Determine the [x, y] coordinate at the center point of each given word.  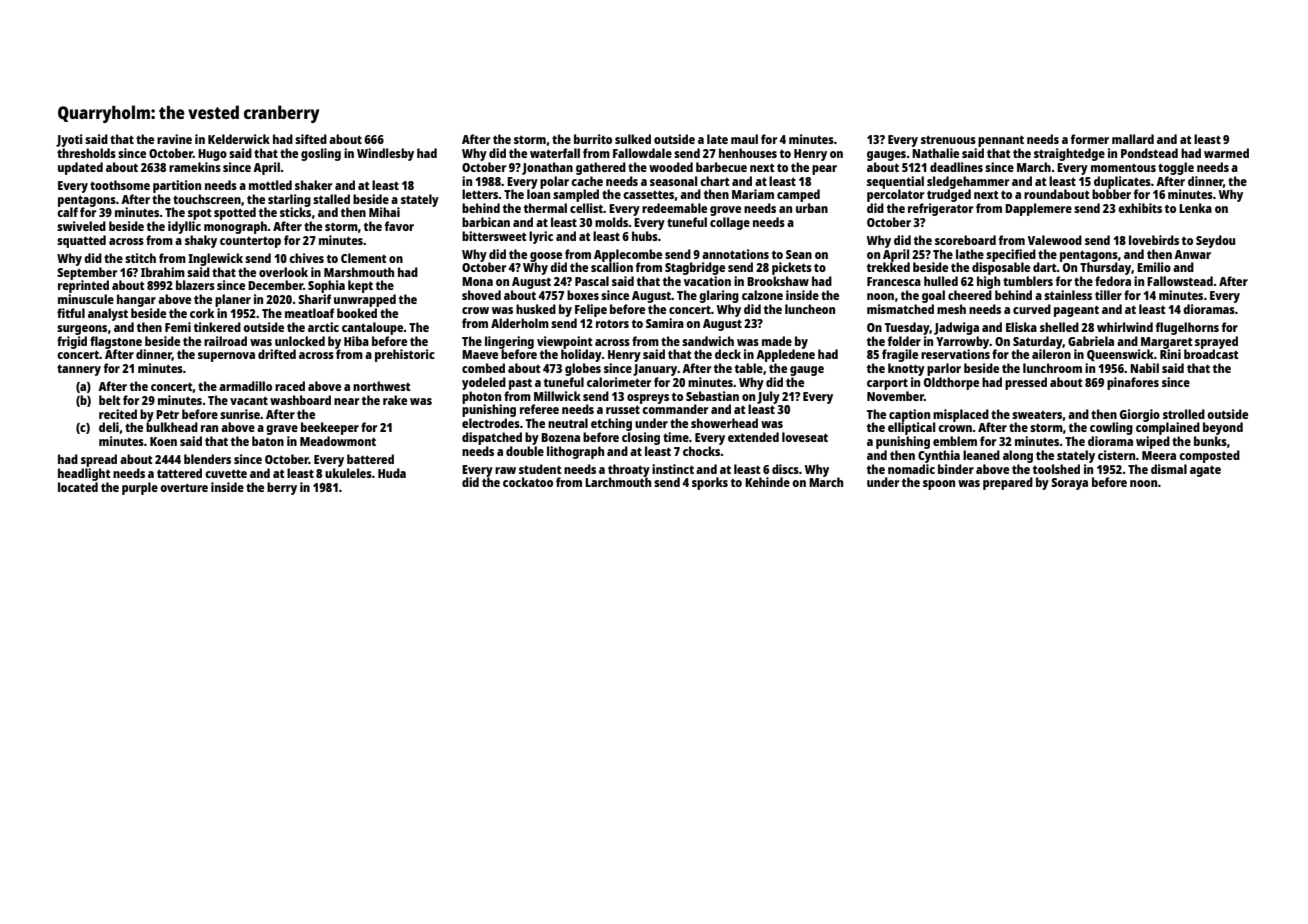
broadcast [1211, 354]
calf [67, 212]
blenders [207, 459]
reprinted [83, 286]
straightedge [1069, 154]
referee [539, 409]
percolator [895, 195]
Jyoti [69, 140]
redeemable [674, 208]
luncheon [810, 309]
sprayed [1216, 342]
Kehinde [767, 482]
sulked [633, 139]
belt [109, 400]
